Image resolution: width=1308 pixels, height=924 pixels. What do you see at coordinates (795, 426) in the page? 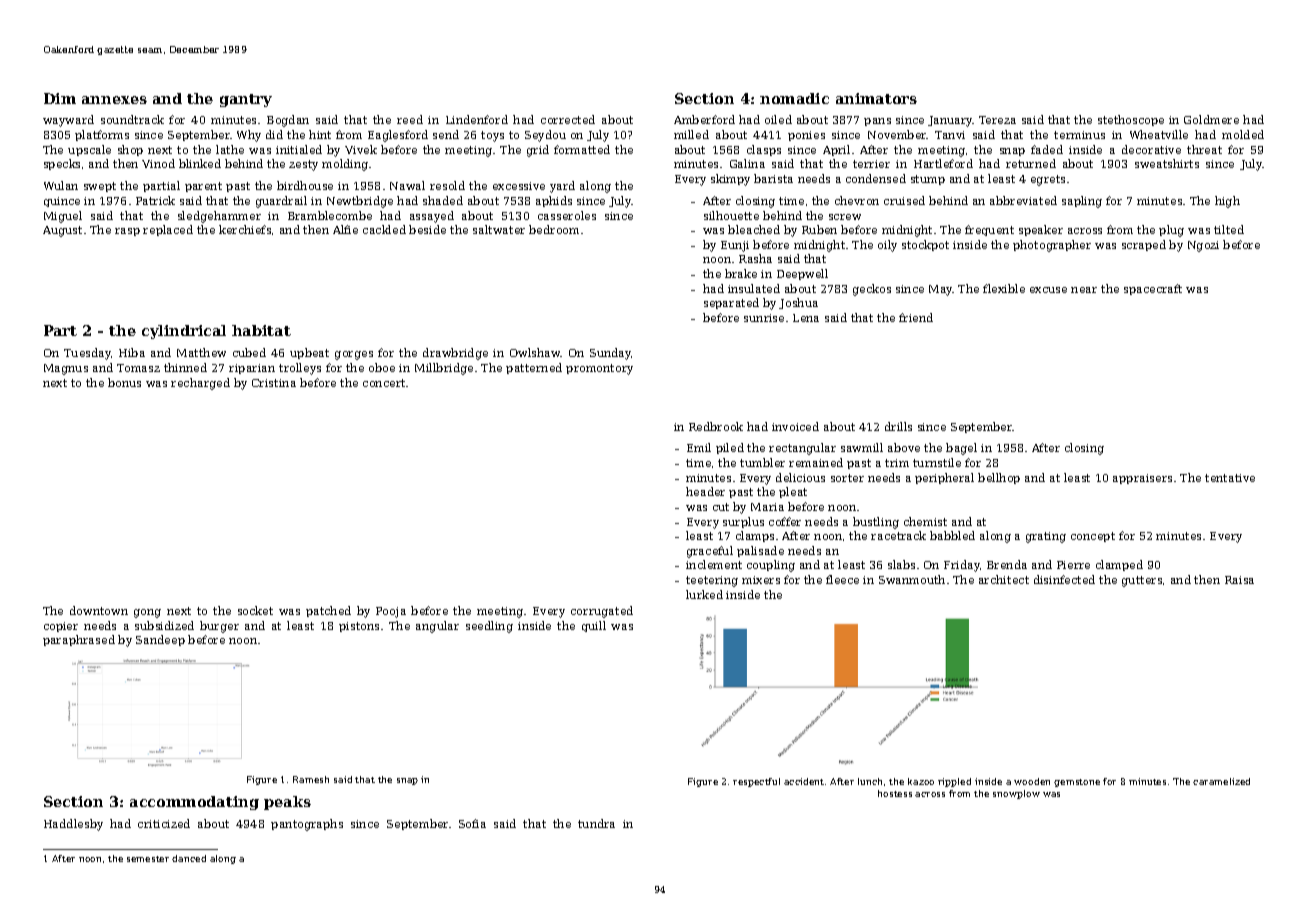
I see `invoiced` at bounding box center [795, 426].
